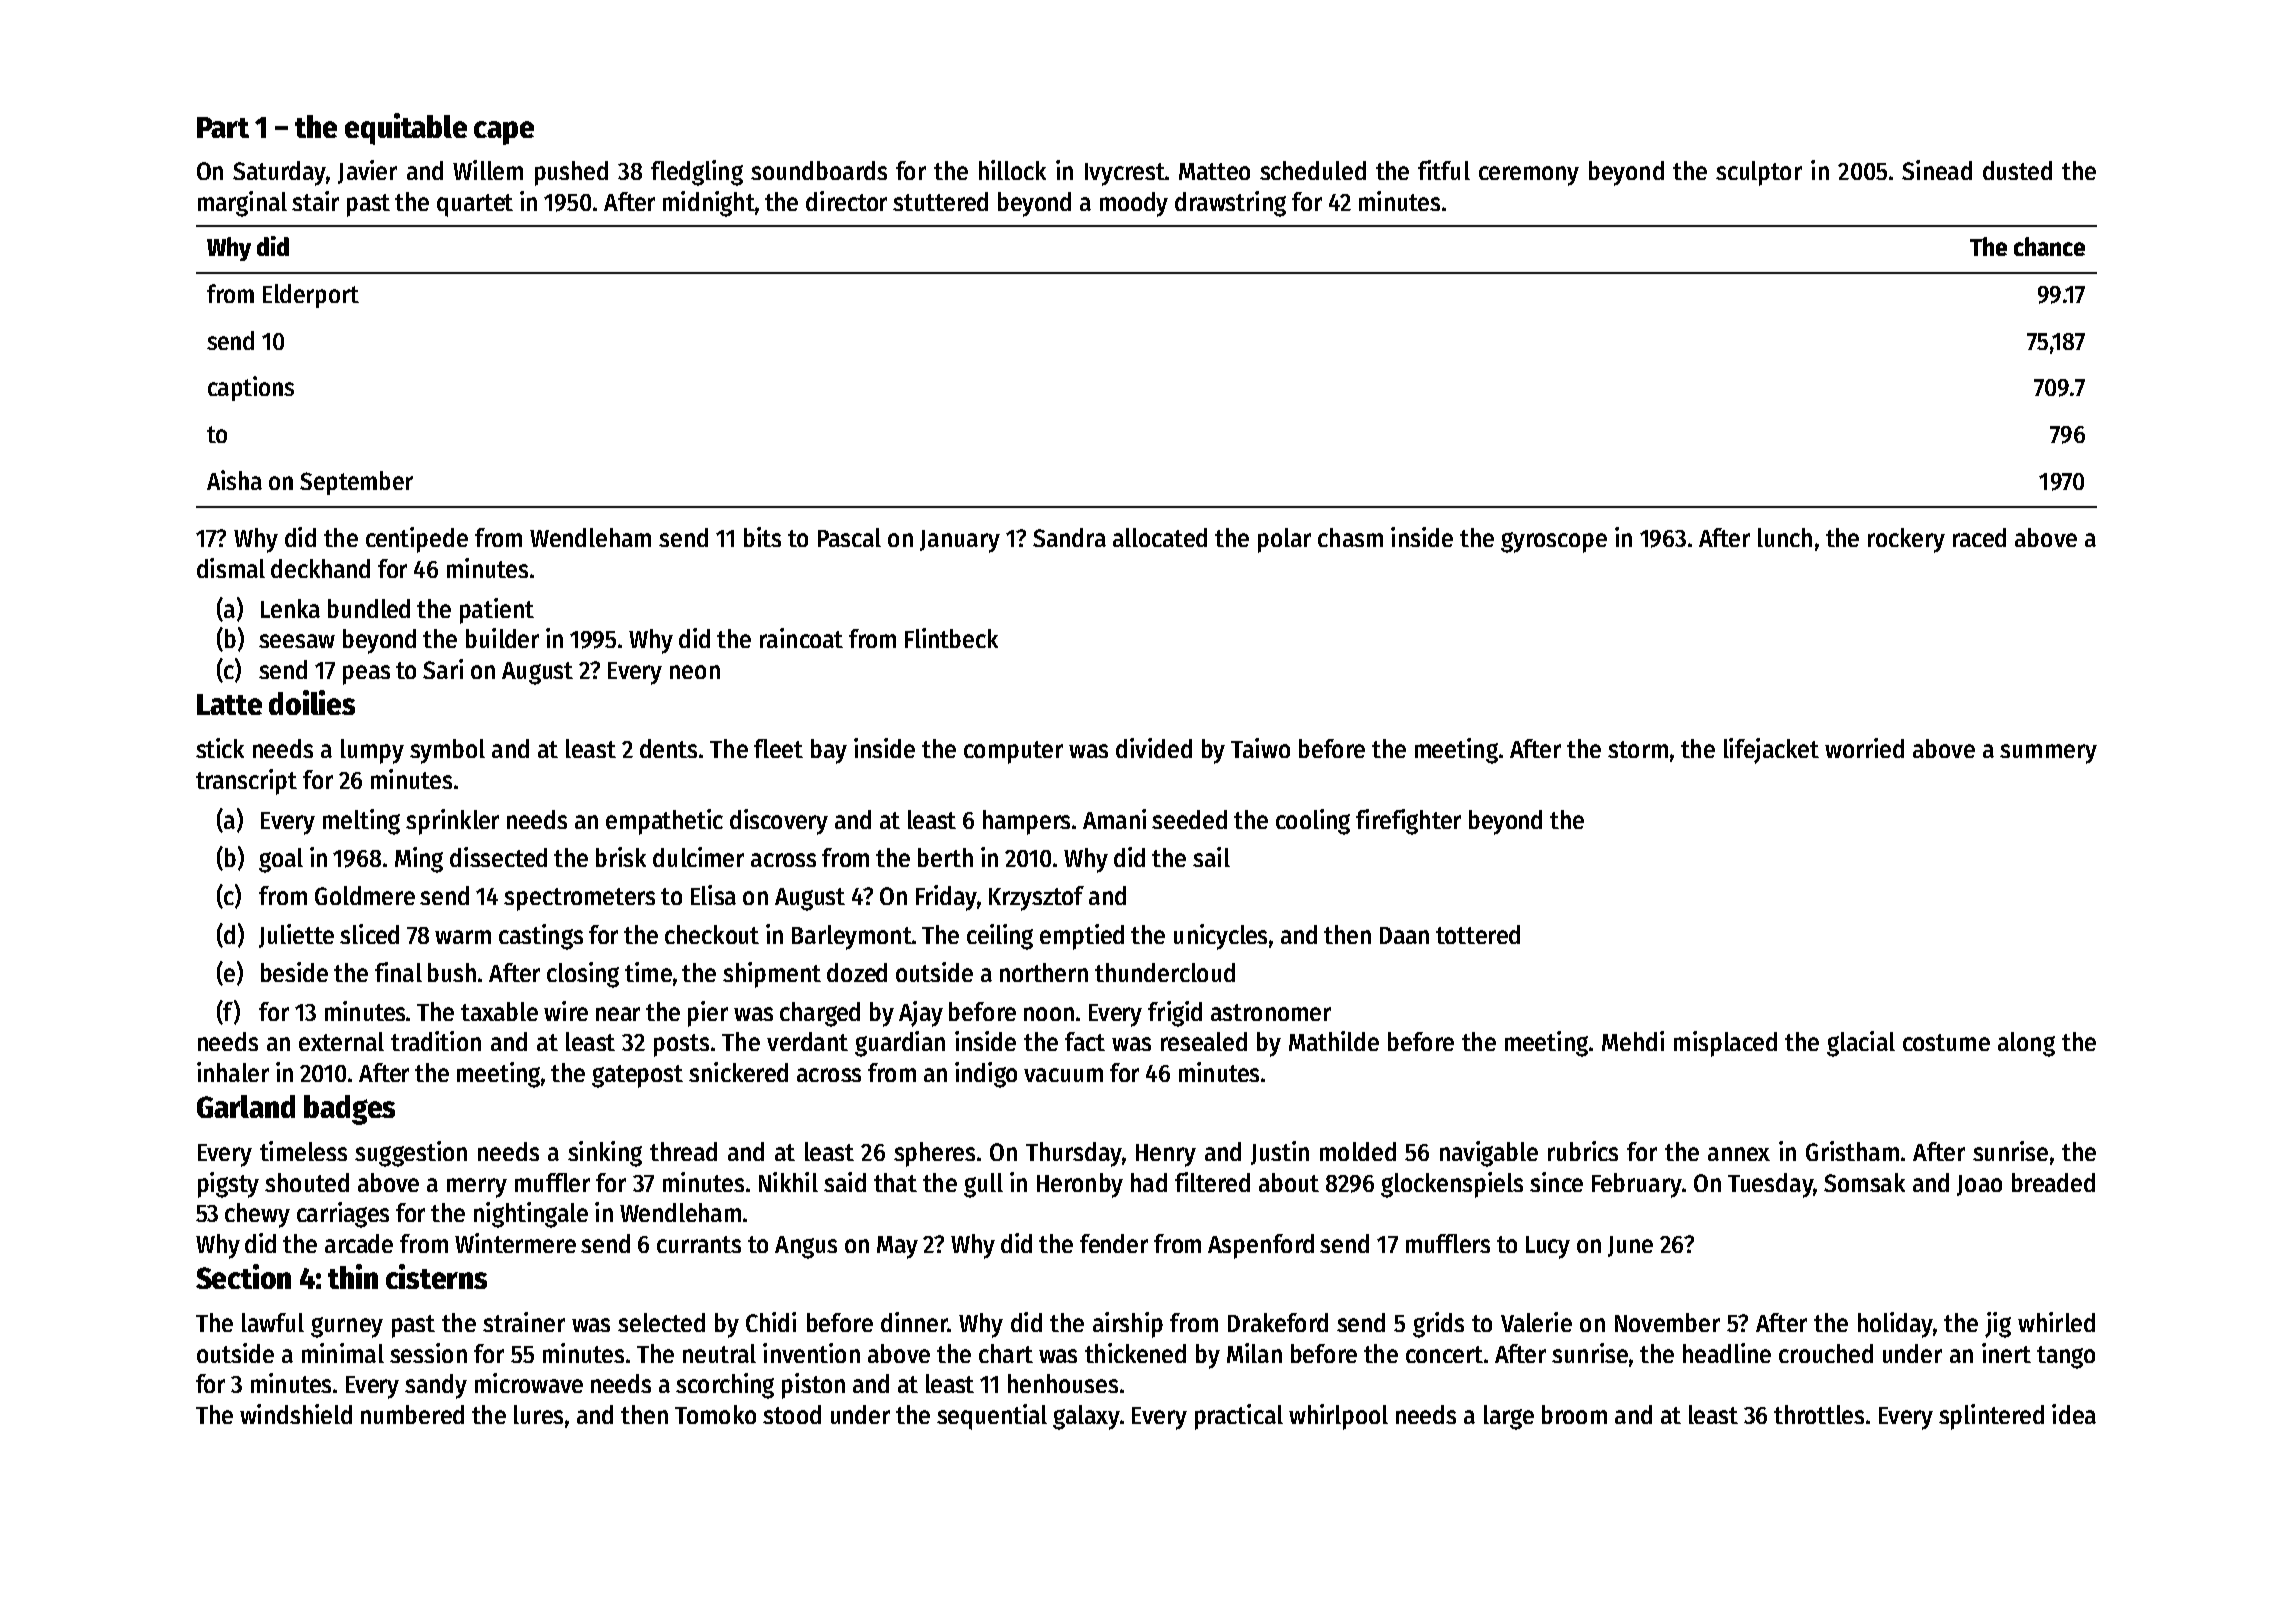  Describe the element at coordinates (1946, 1042) in the image. I see `costume` at that location.
